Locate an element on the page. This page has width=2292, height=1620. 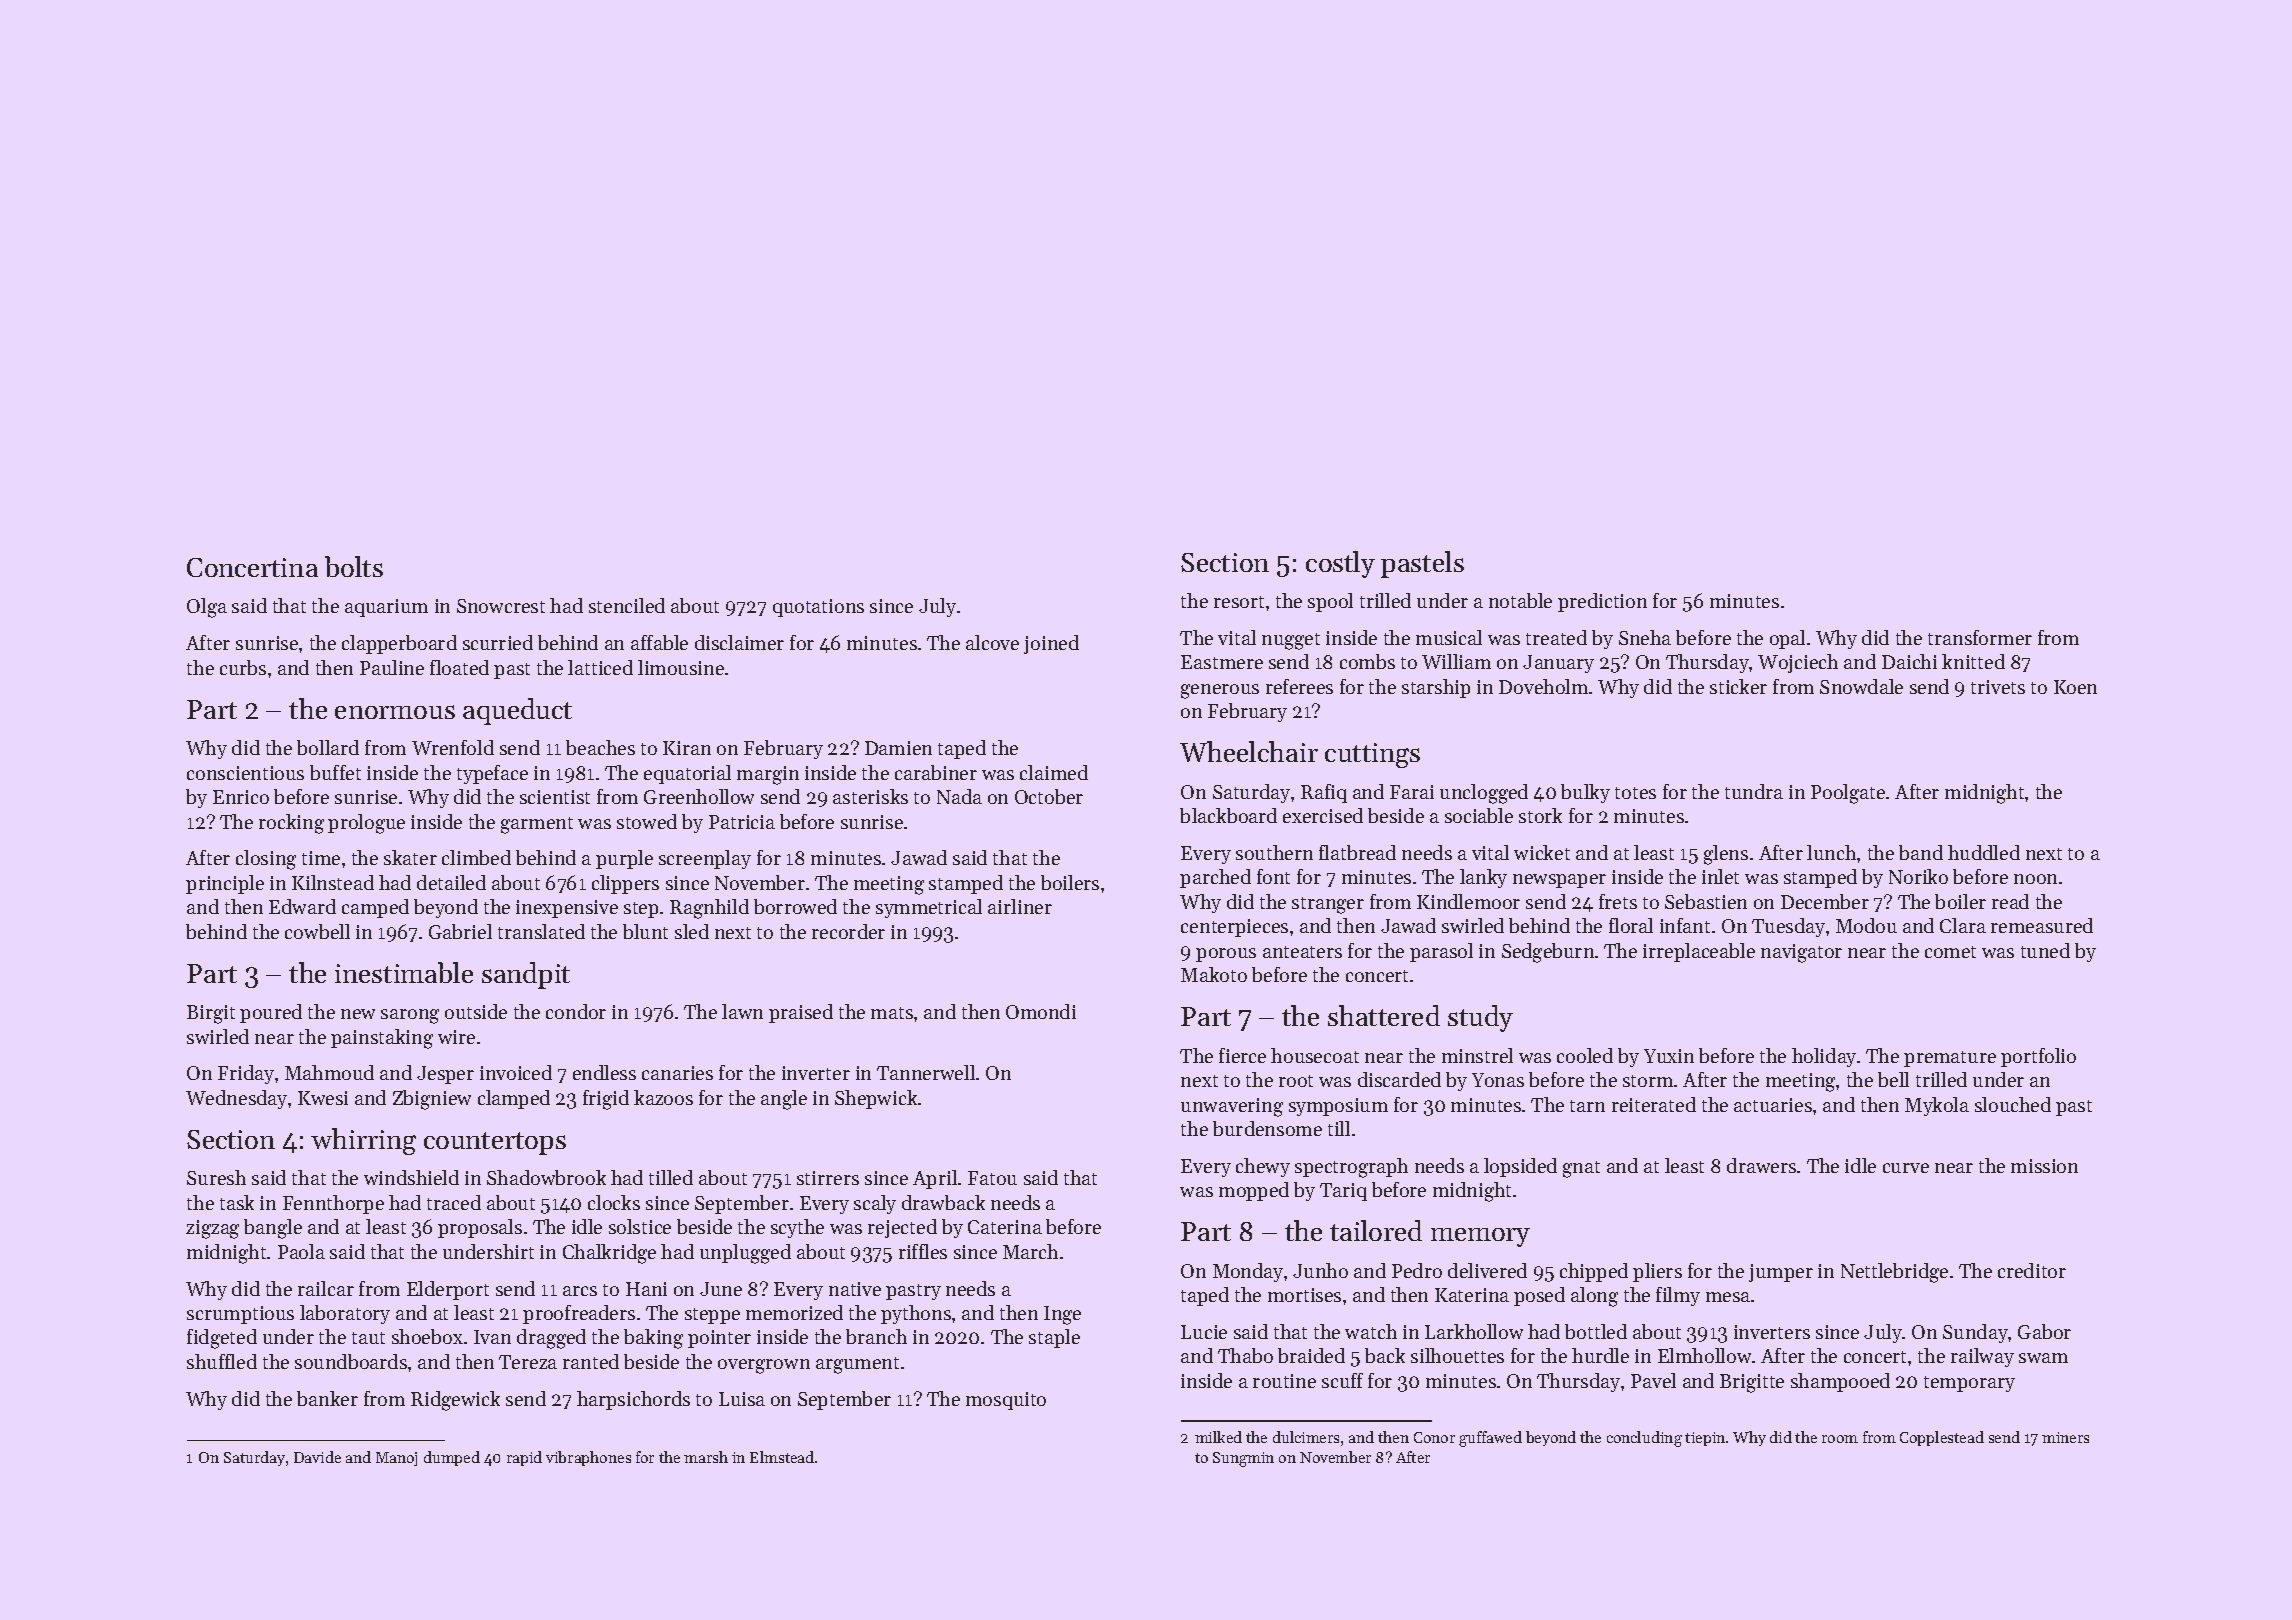
Tuesday is located at coordinates (1788, 927).
